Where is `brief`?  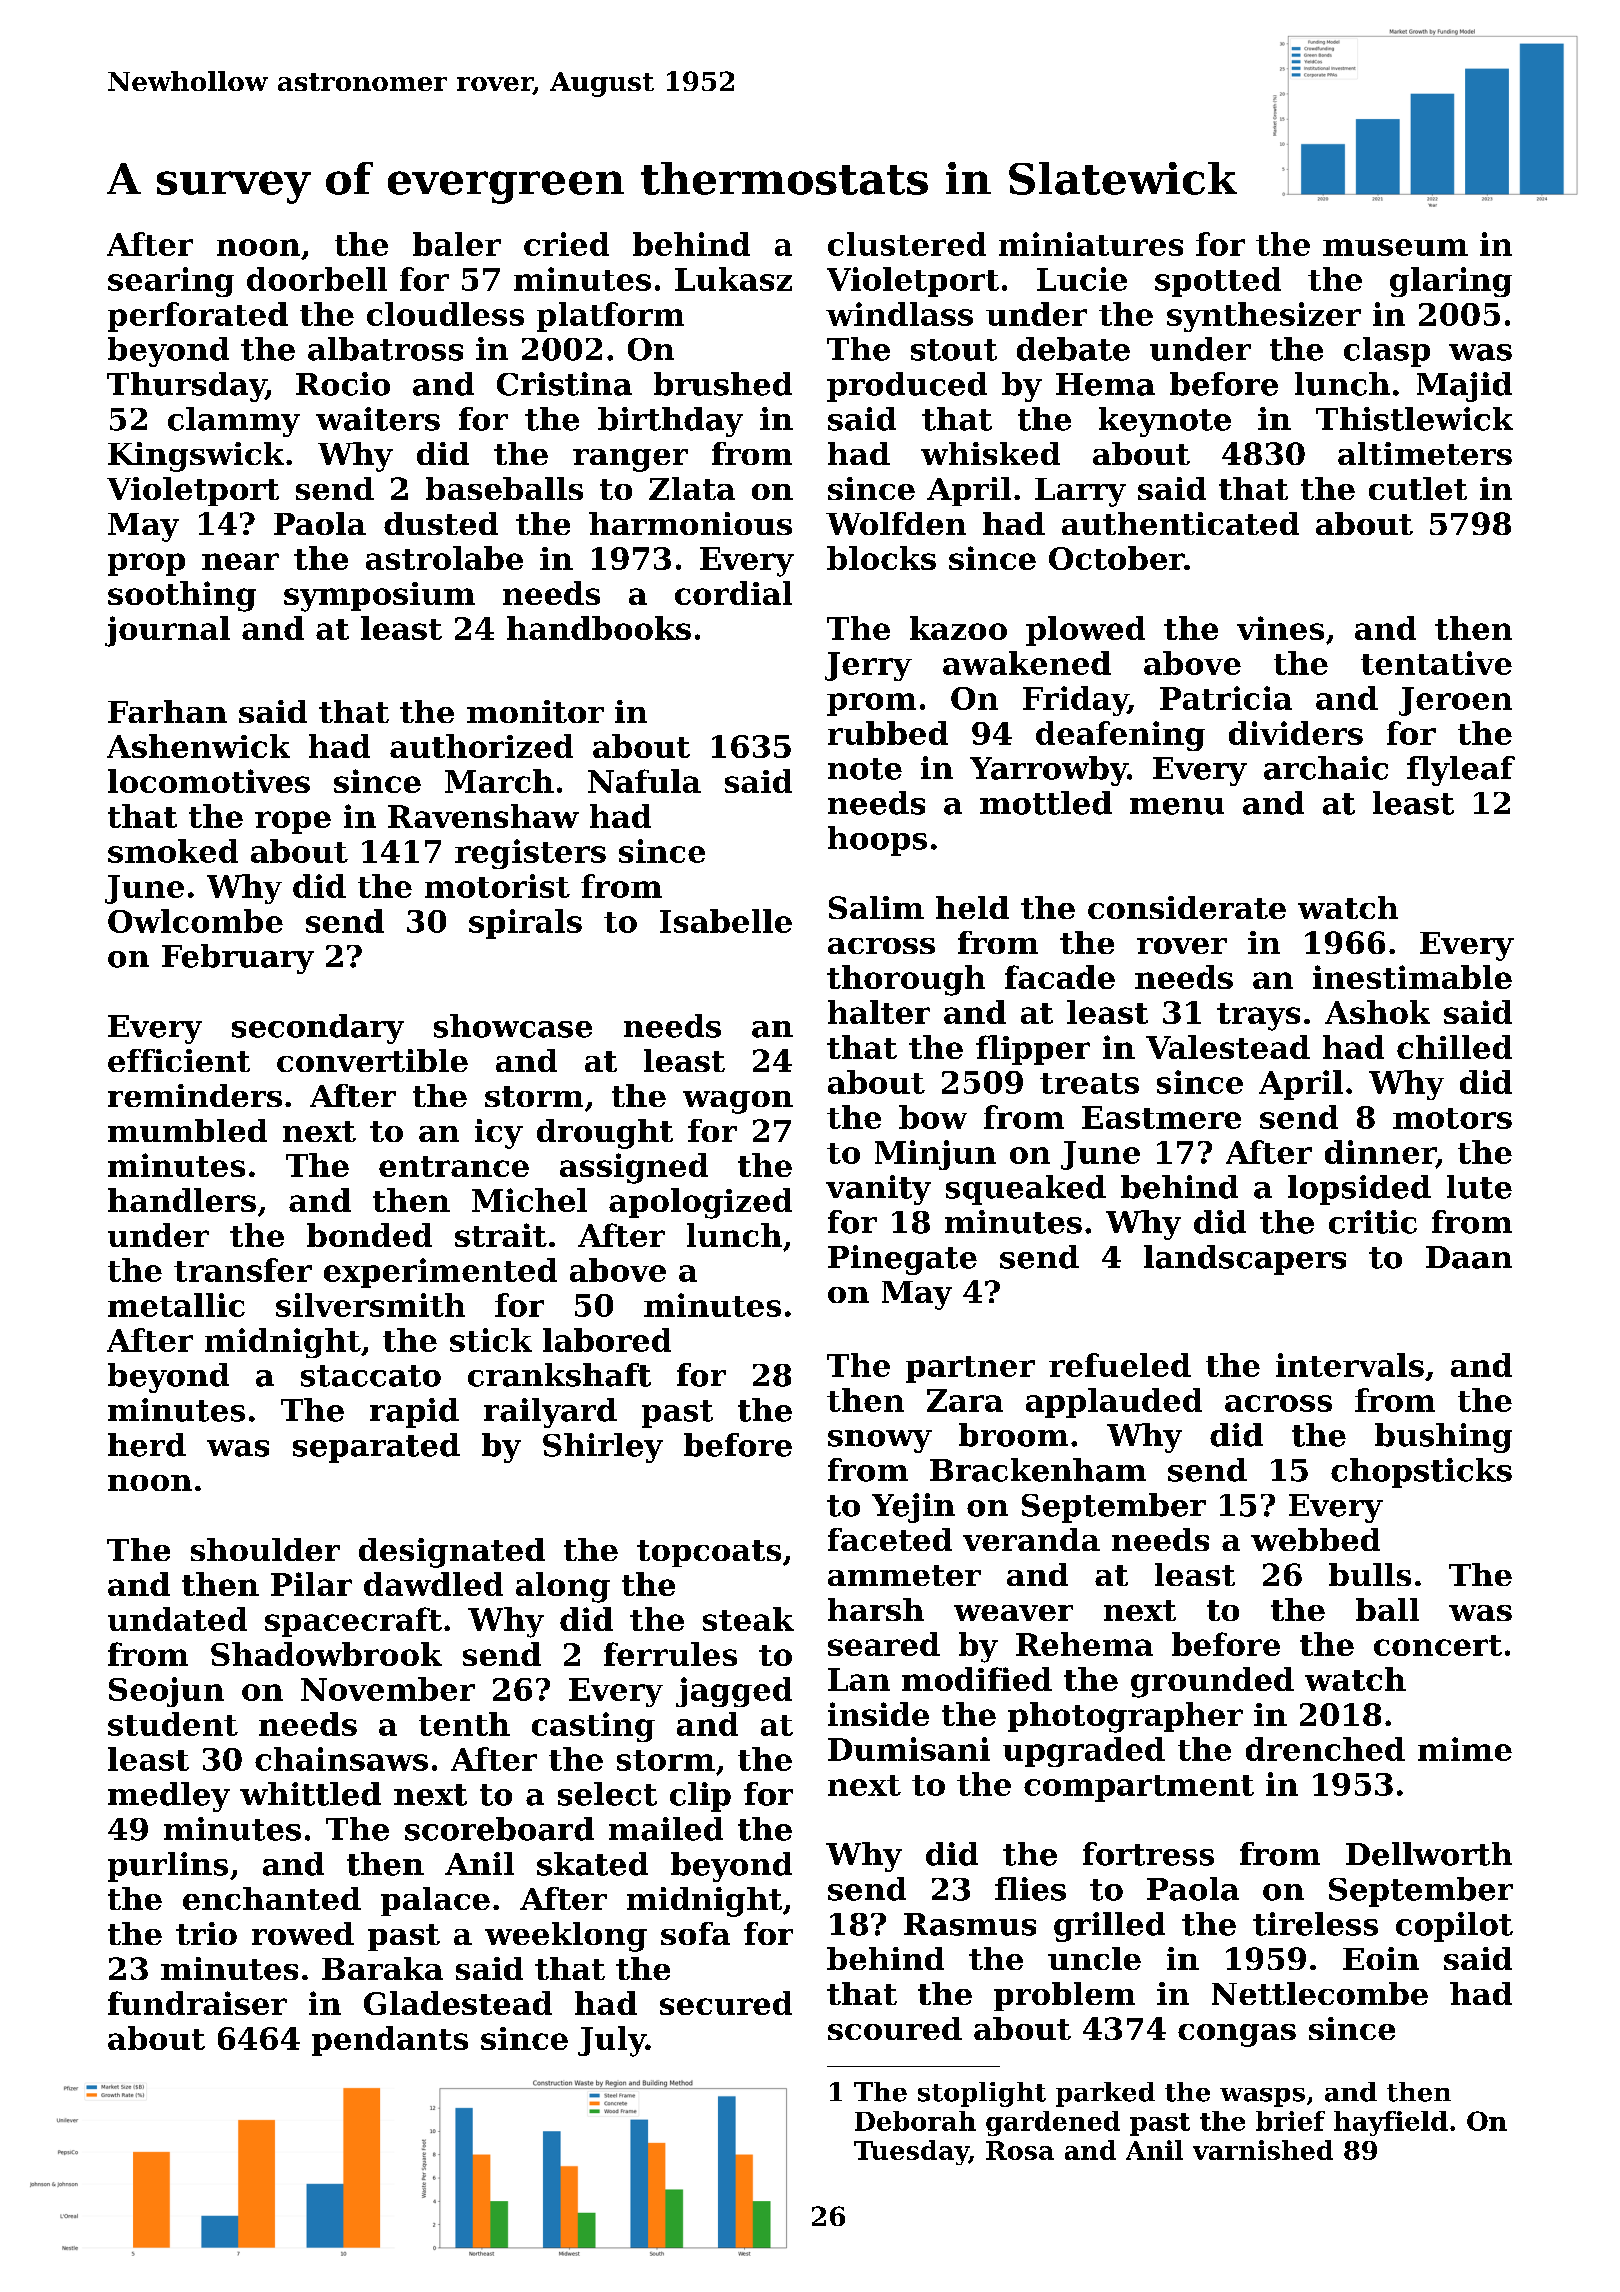 brief is located at coordinates (1290, 2121).
